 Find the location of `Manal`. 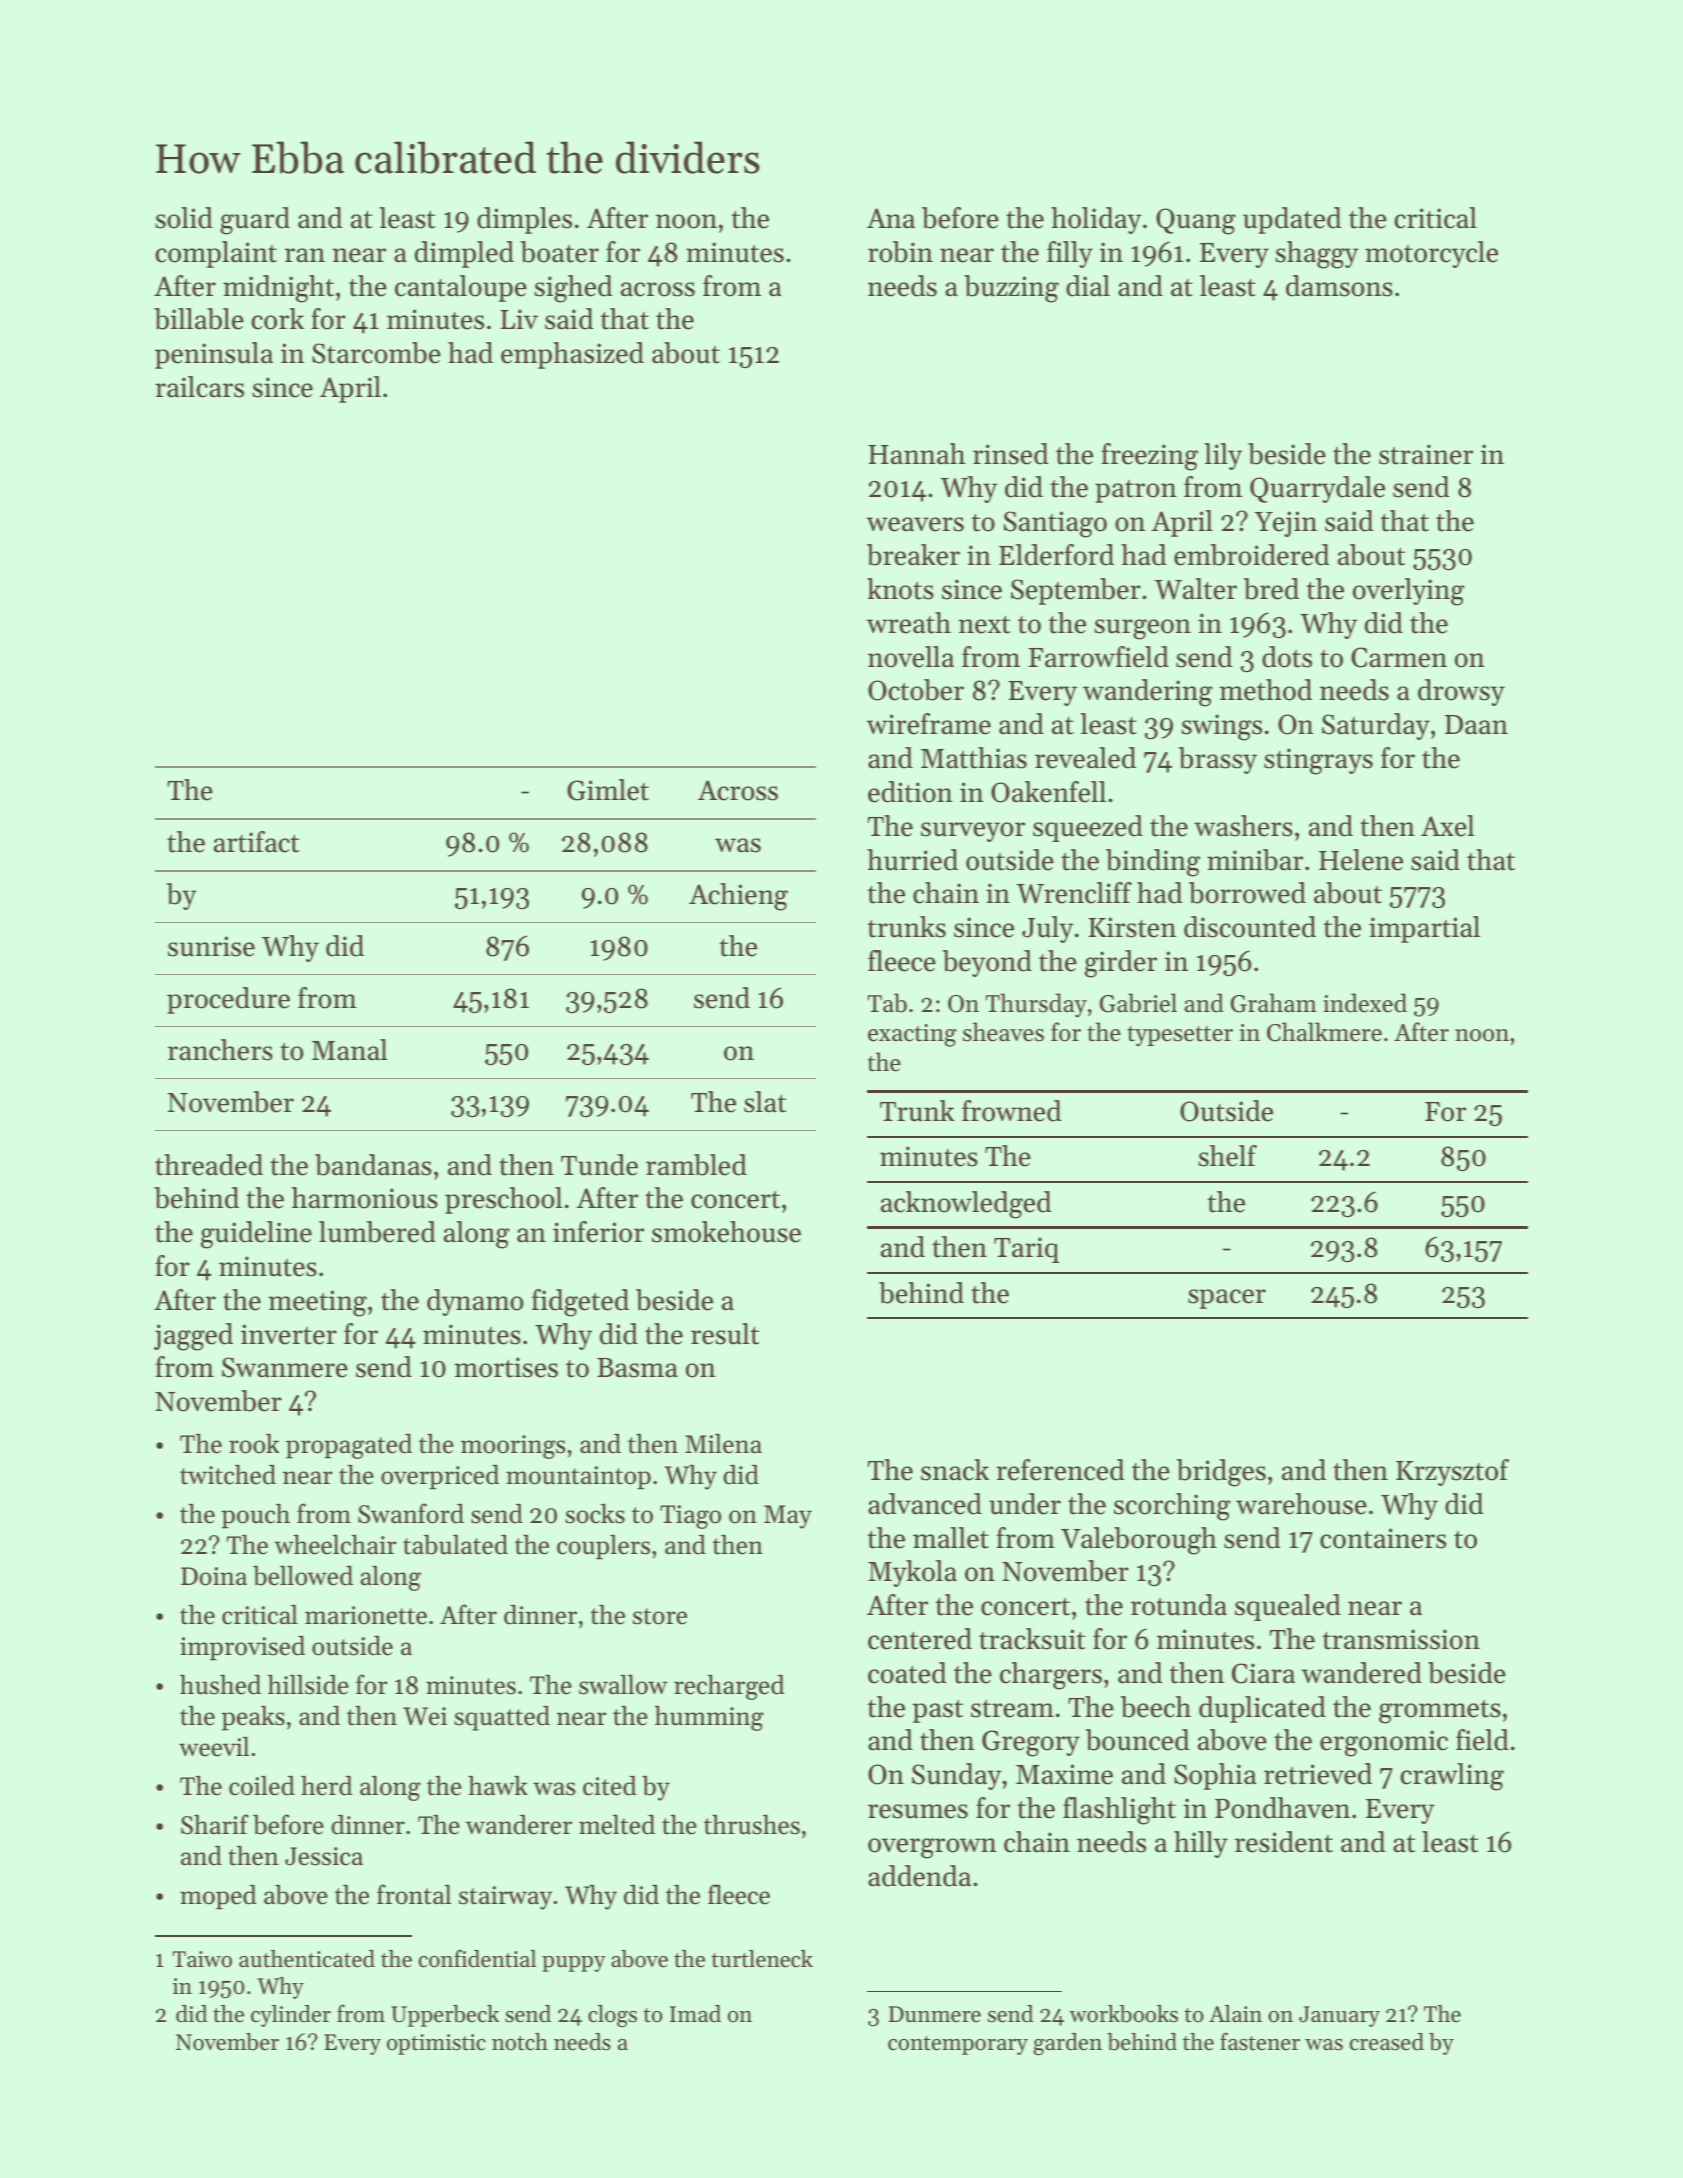

Manal is located at coordinates (349, 1050).
